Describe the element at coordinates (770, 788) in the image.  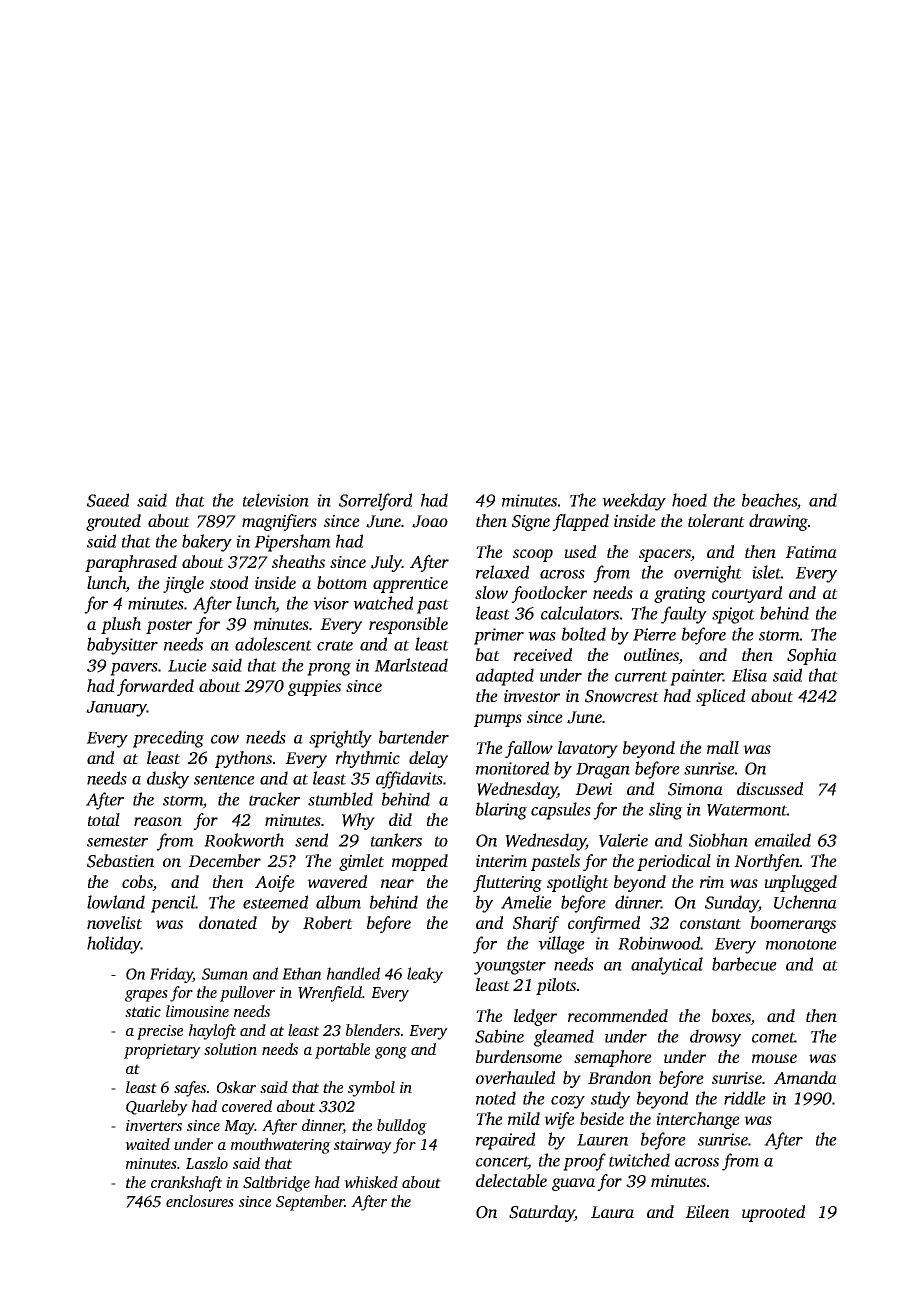
I see `discussed` at that location.
